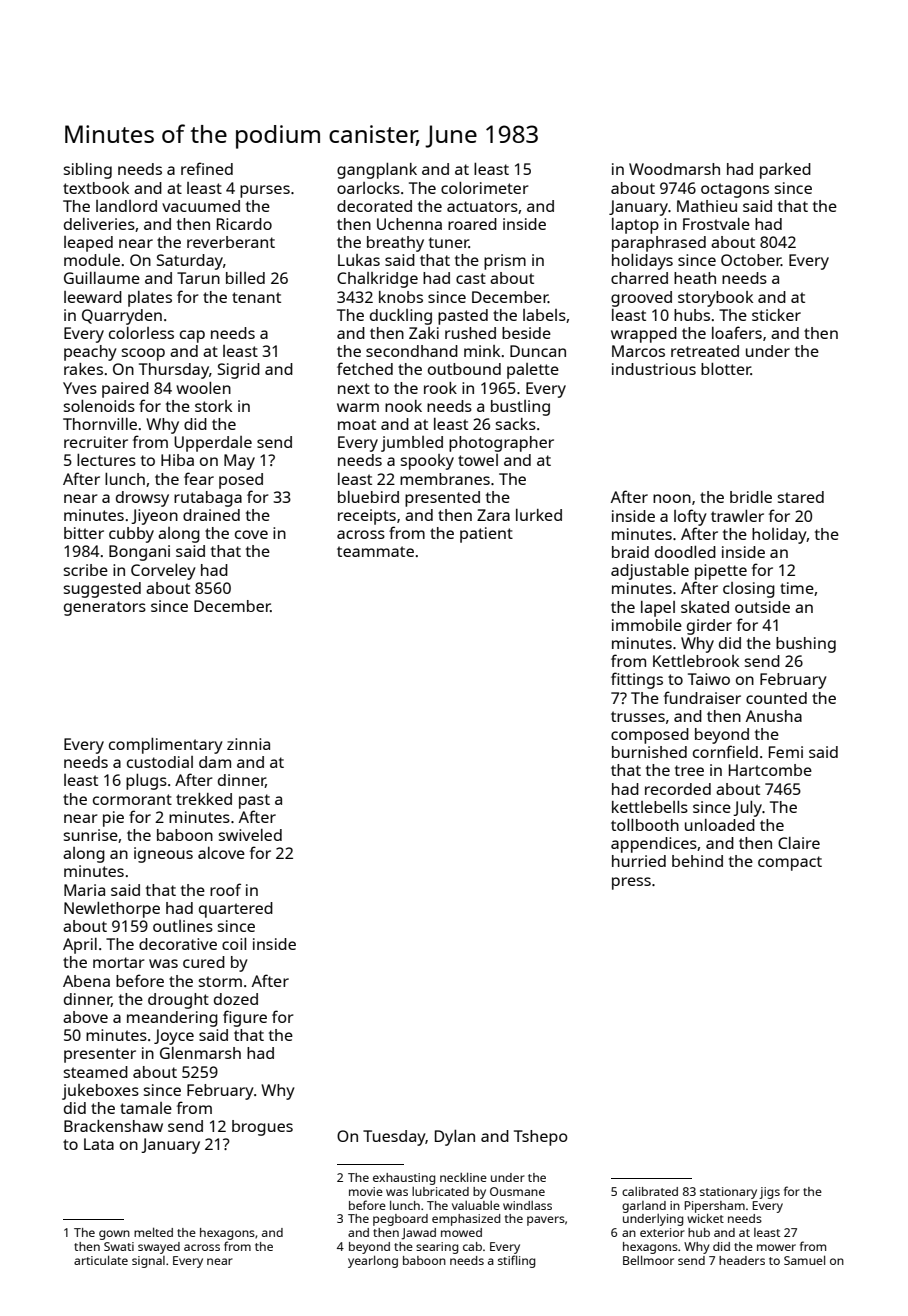 The image size is (908, 1316). I want to click on jigs, so click(769, 1193).
